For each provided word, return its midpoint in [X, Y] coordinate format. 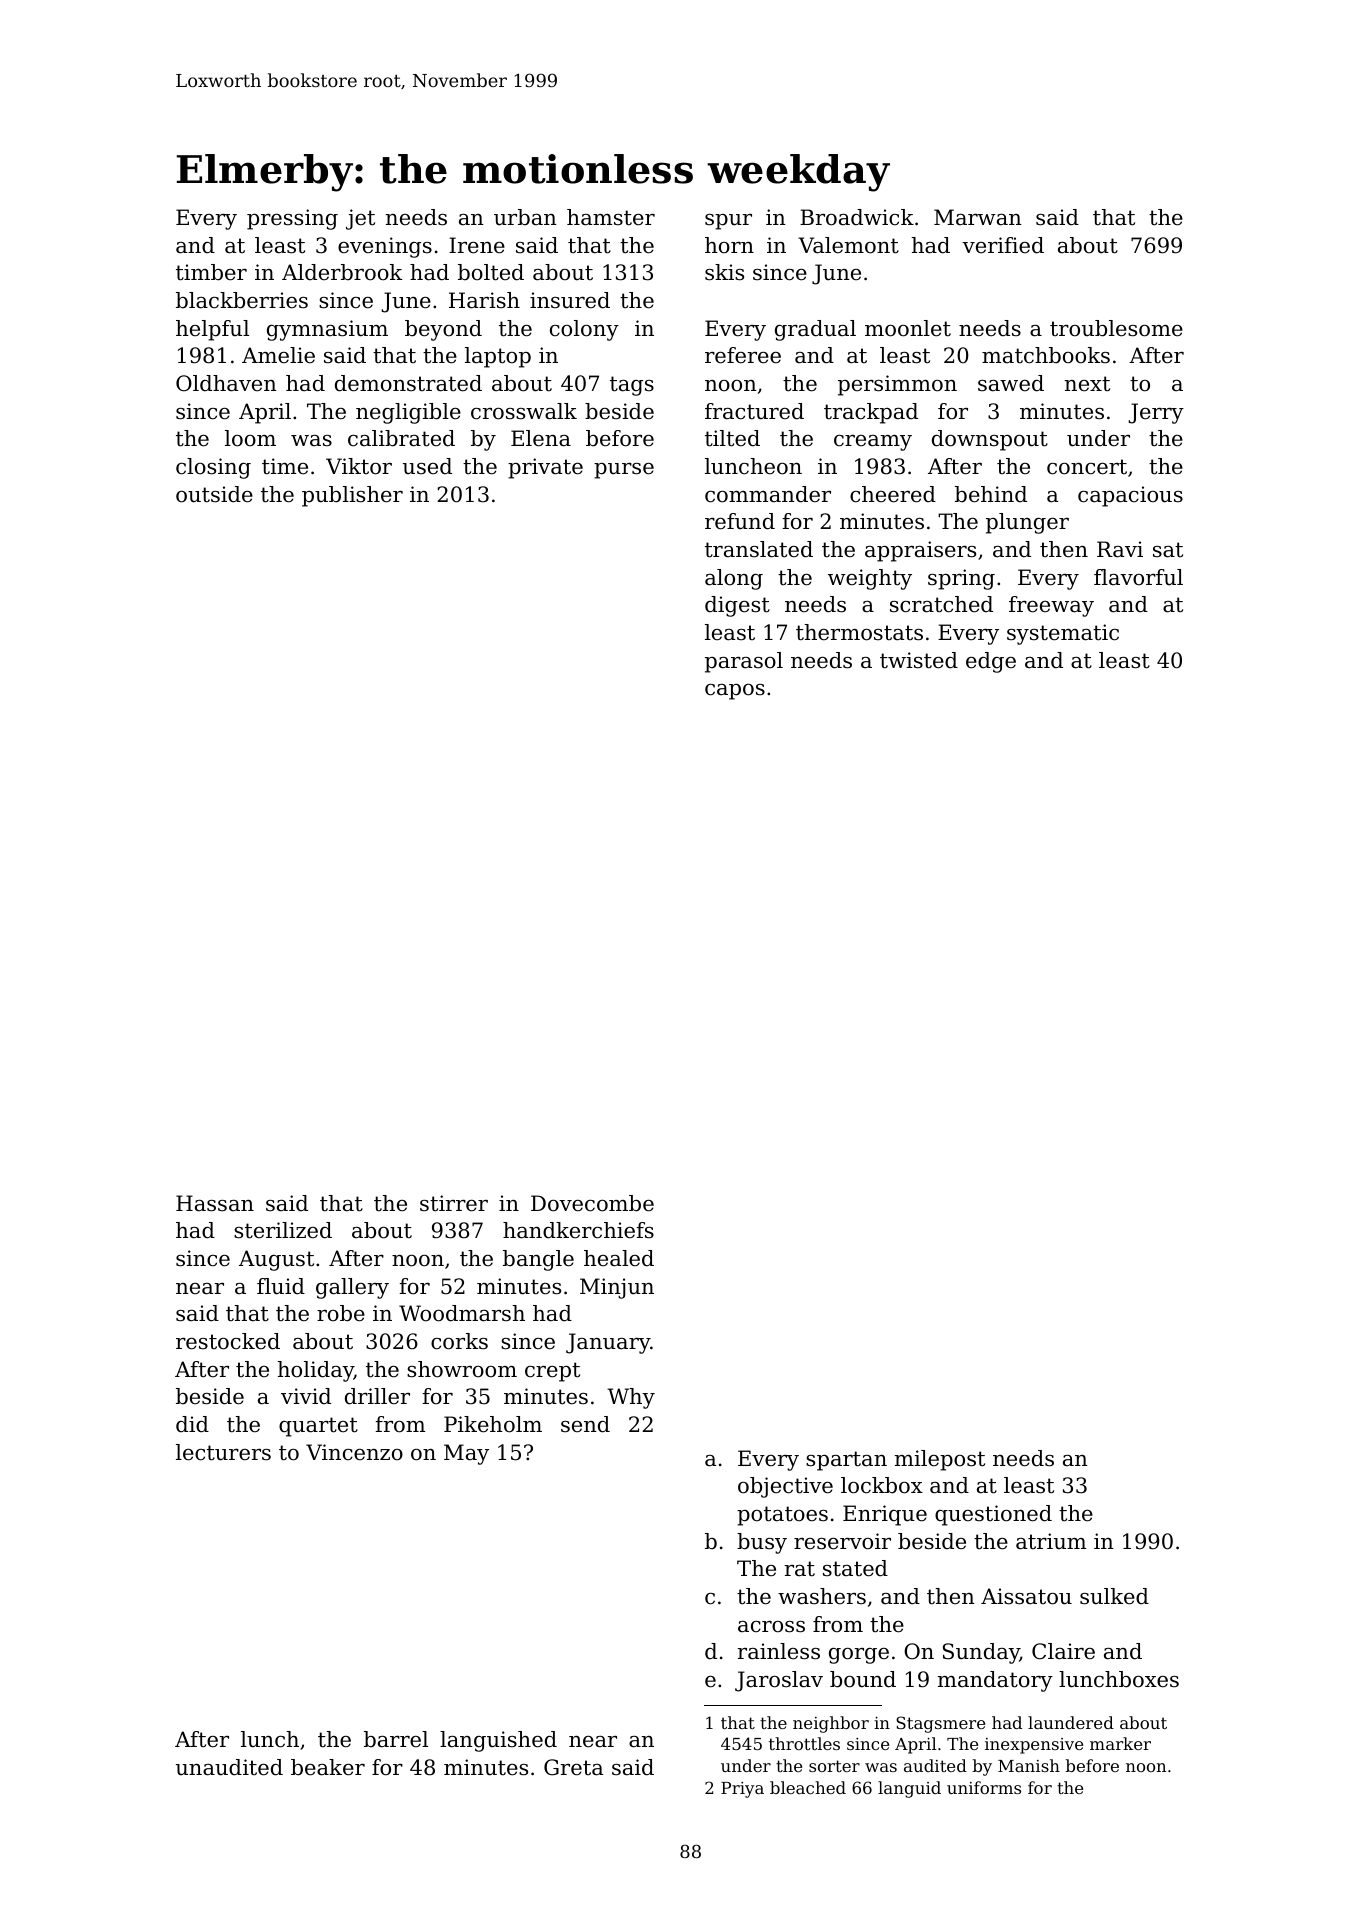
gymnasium [327, 330]
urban [525, 217]
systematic [1063, 634]
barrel [396, 1739]
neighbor [831, 1724]
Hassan [215, 1203]
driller [377, 1396]
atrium [1051, 1541]
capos [735, 692]
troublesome [1116, 328]
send [585, 1424]
